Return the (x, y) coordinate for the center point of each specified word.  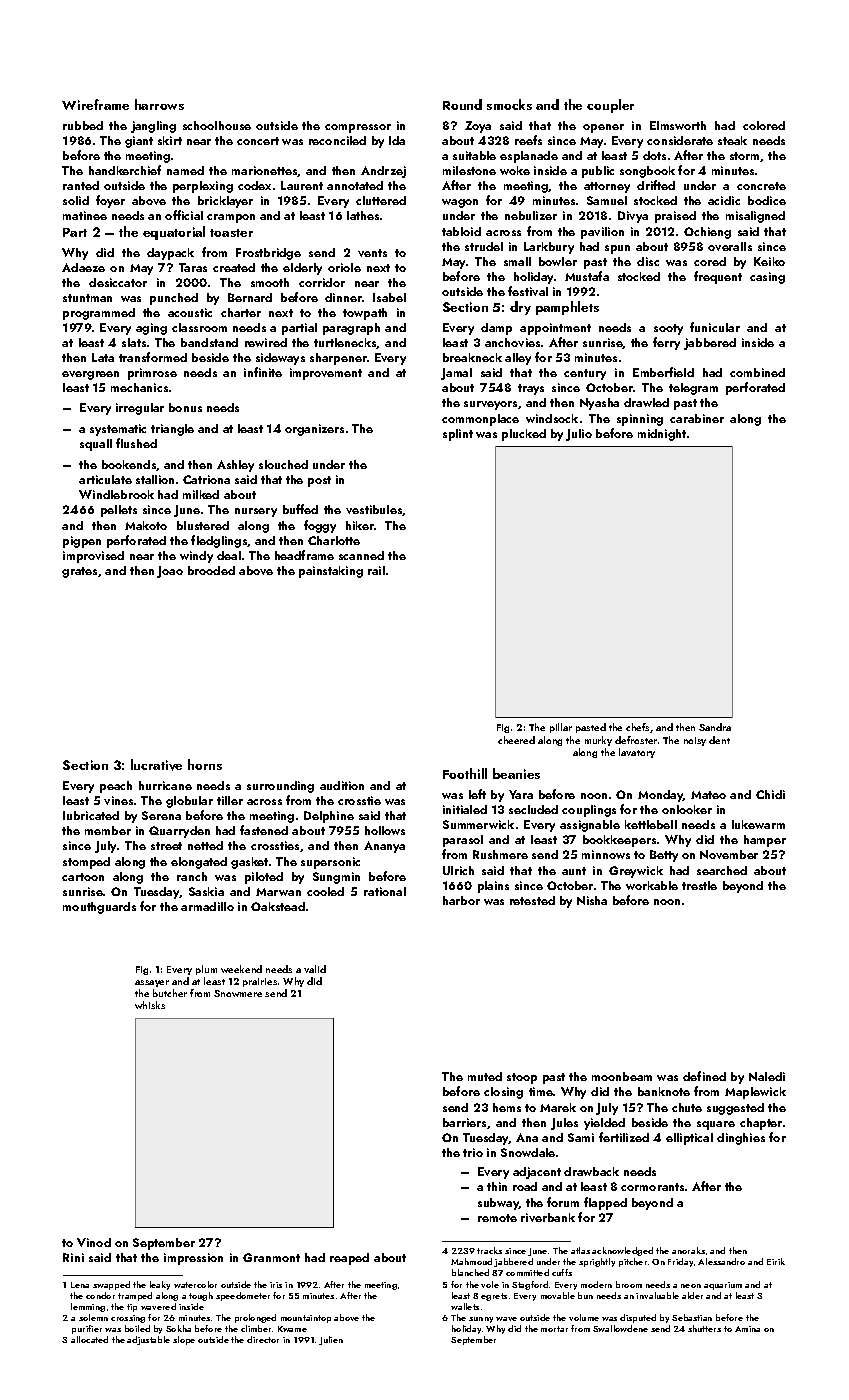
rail (376, 570)
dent (719, 740)
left (477, 794)
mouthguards (99, 908)
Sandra (715, 727)
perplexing (203, 187)
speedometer (243, 1296)
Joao (170, 572)
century (585, 374)
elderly (302, 269)
